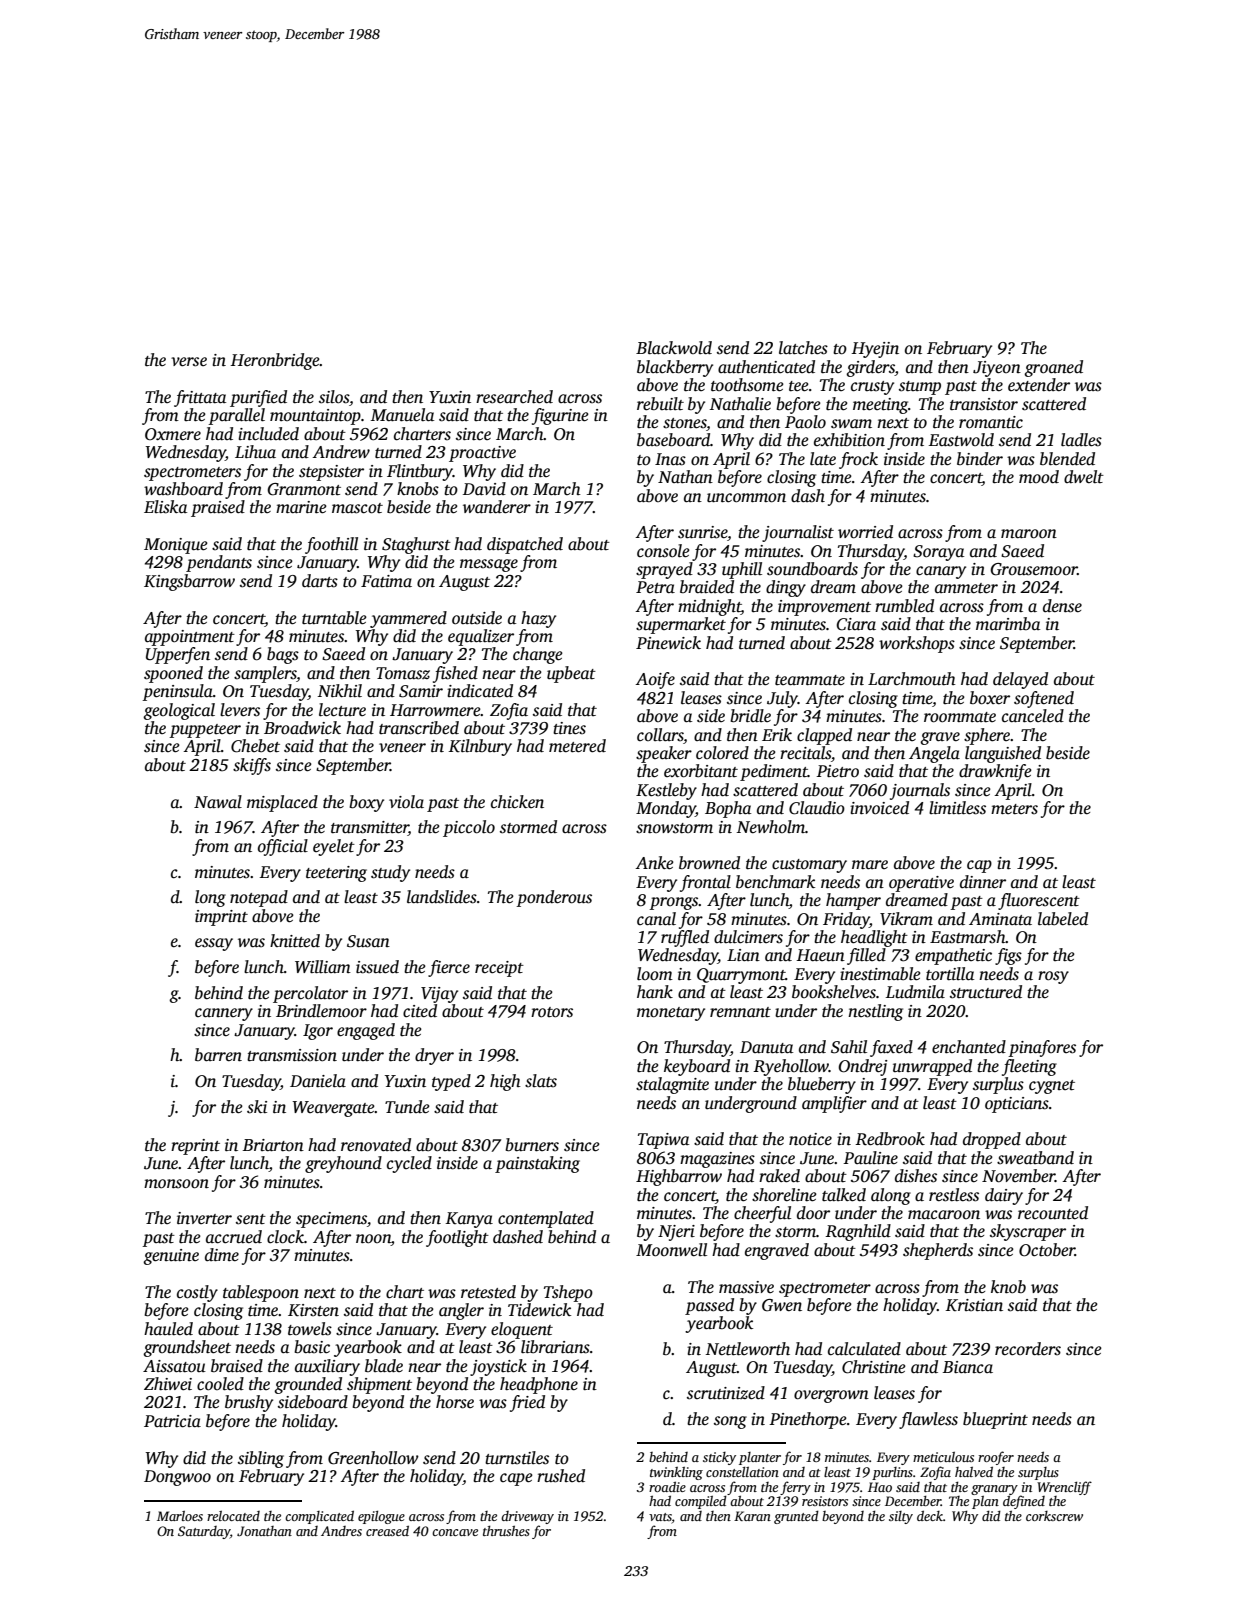 The height and width of the page is (1617, 1249). Describe the element at coordinates (387, 1530) in the page. I see `creased` at that location.
